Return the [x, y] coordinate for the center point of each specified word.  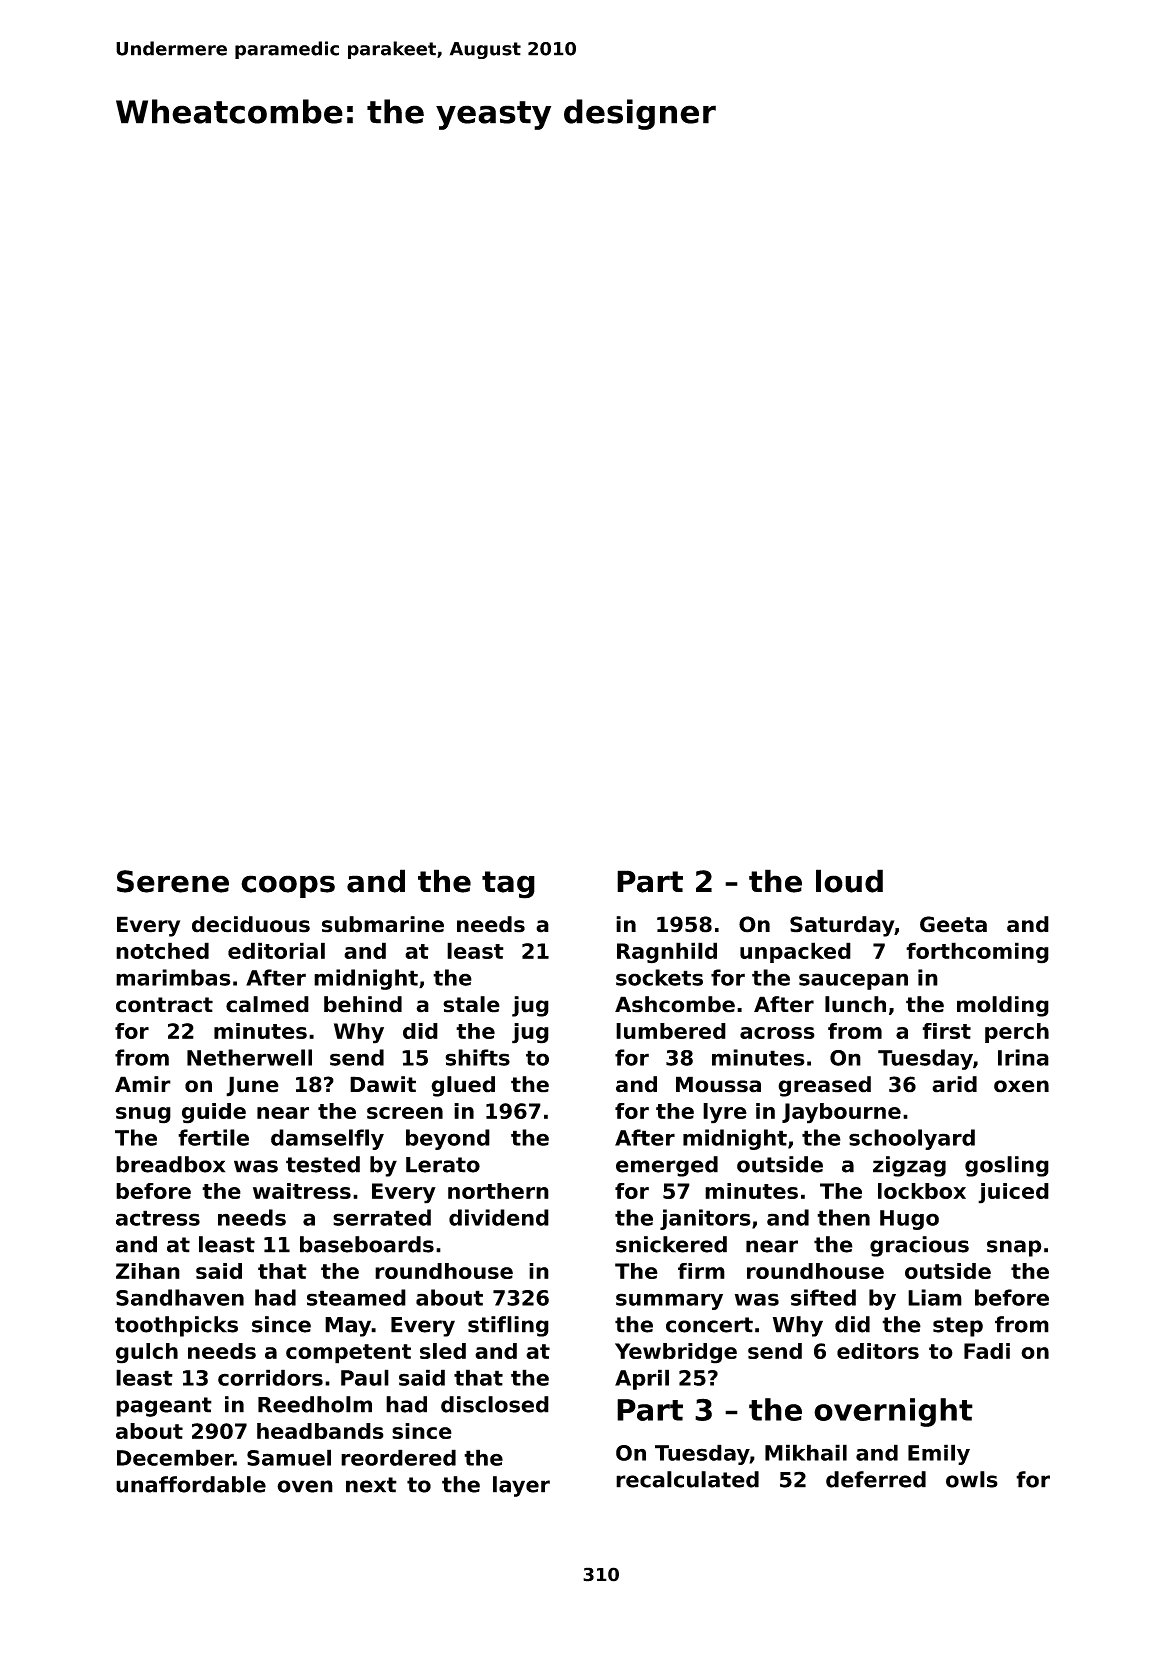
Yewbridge [676, 1353]
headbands [320, 1431]
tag [508, 885]
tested [323, 1164]
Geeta [953, 924]
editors [878, 1351]
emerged [667, 1166]
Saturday [842, 926]
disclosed [495, 1404]
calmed [267, 1004]
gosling [1007, 1166]
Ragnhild [667, 953]
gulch [147, 1353]
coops [288, 886]
